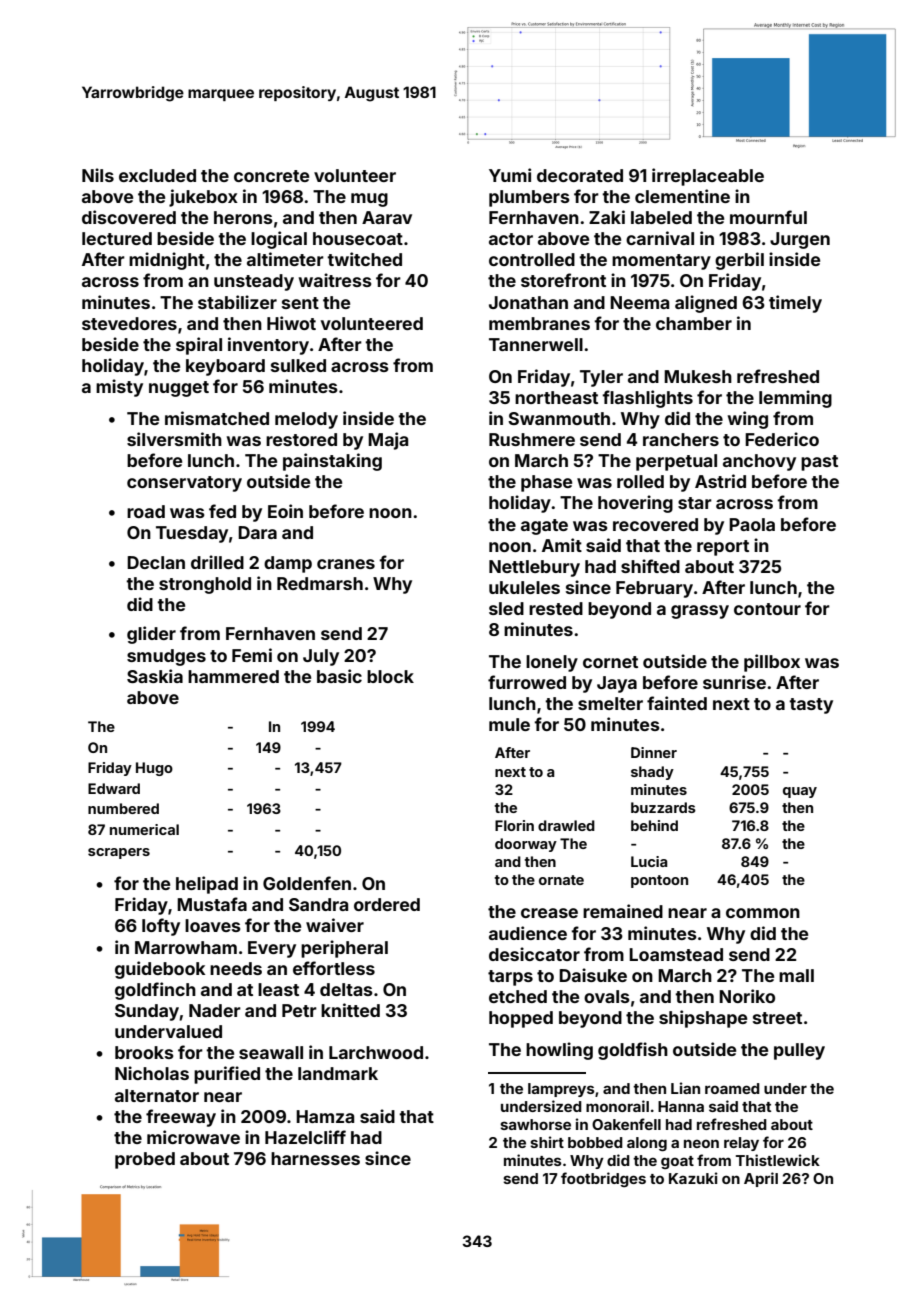 The height and width of the screenshot is (1311, 924). Describe the element at coordinates (509, 724) in the screenshot. I see `mule` at that location.
